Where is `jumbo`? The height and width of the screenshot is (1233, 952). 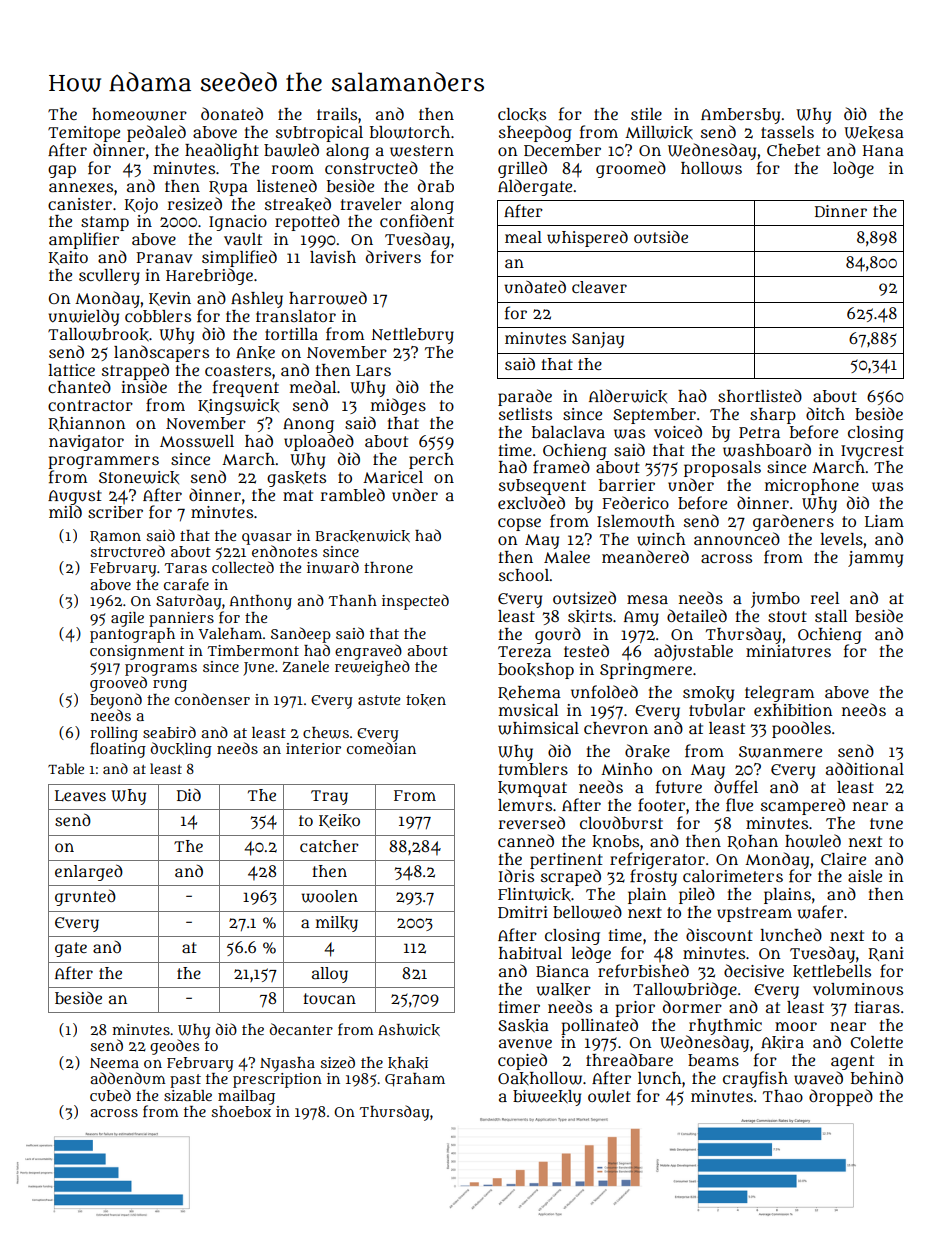 jumbo is located at coordinates (775, 600).
